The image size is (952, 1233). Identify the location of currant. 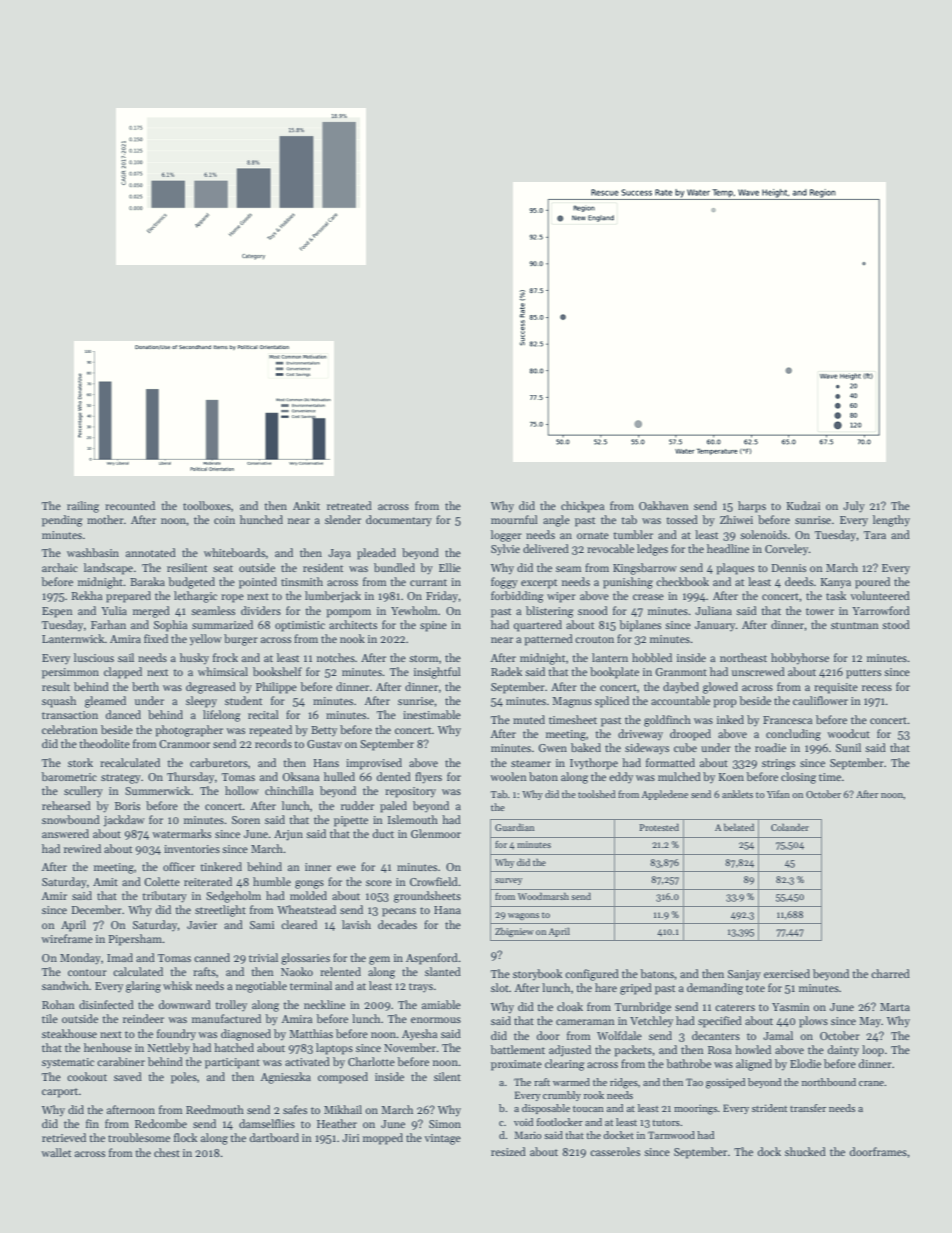
(428, 582).
